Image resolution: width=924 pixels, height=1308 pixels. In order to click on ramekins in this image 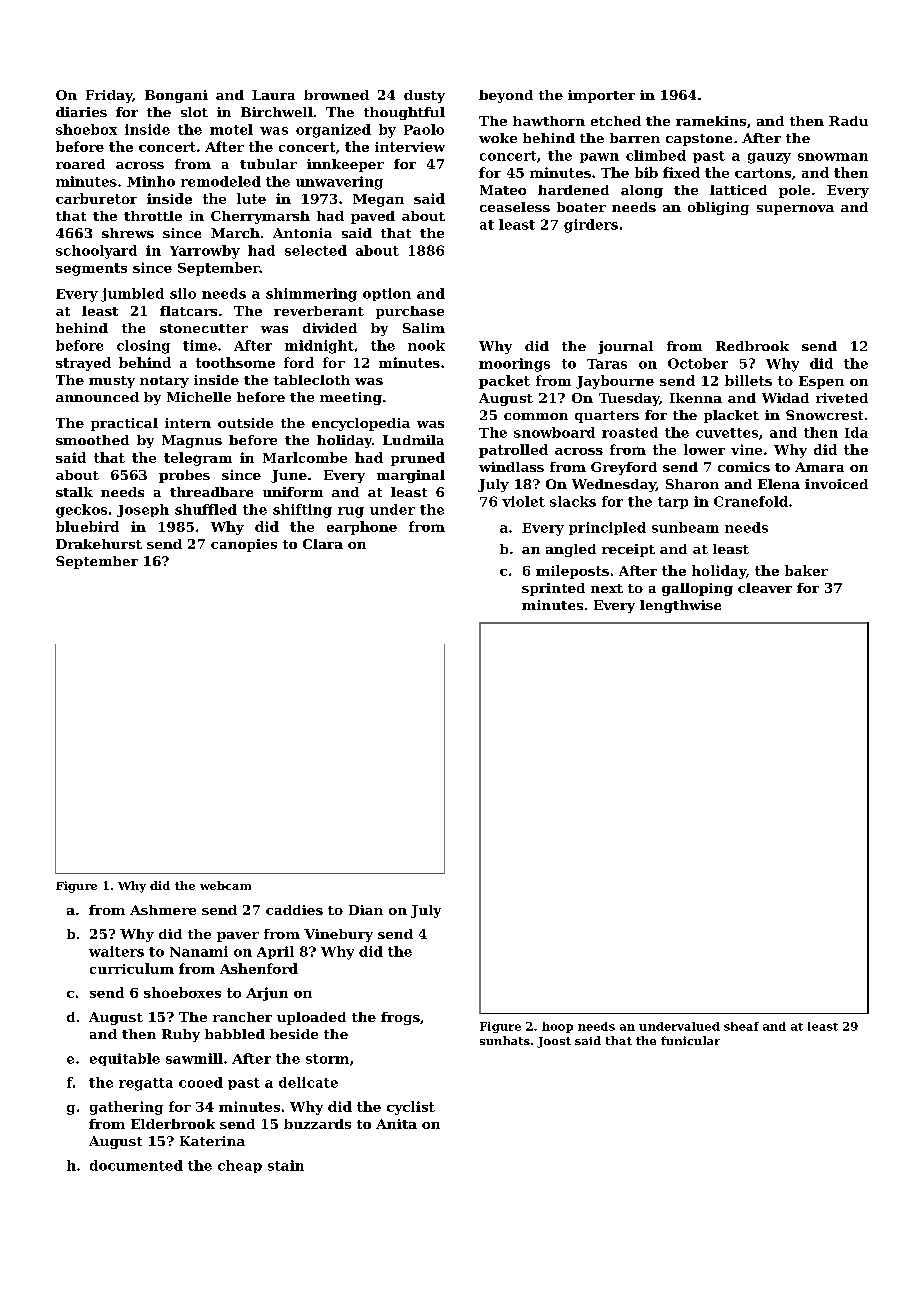, I will do `click(711, 121)`.
